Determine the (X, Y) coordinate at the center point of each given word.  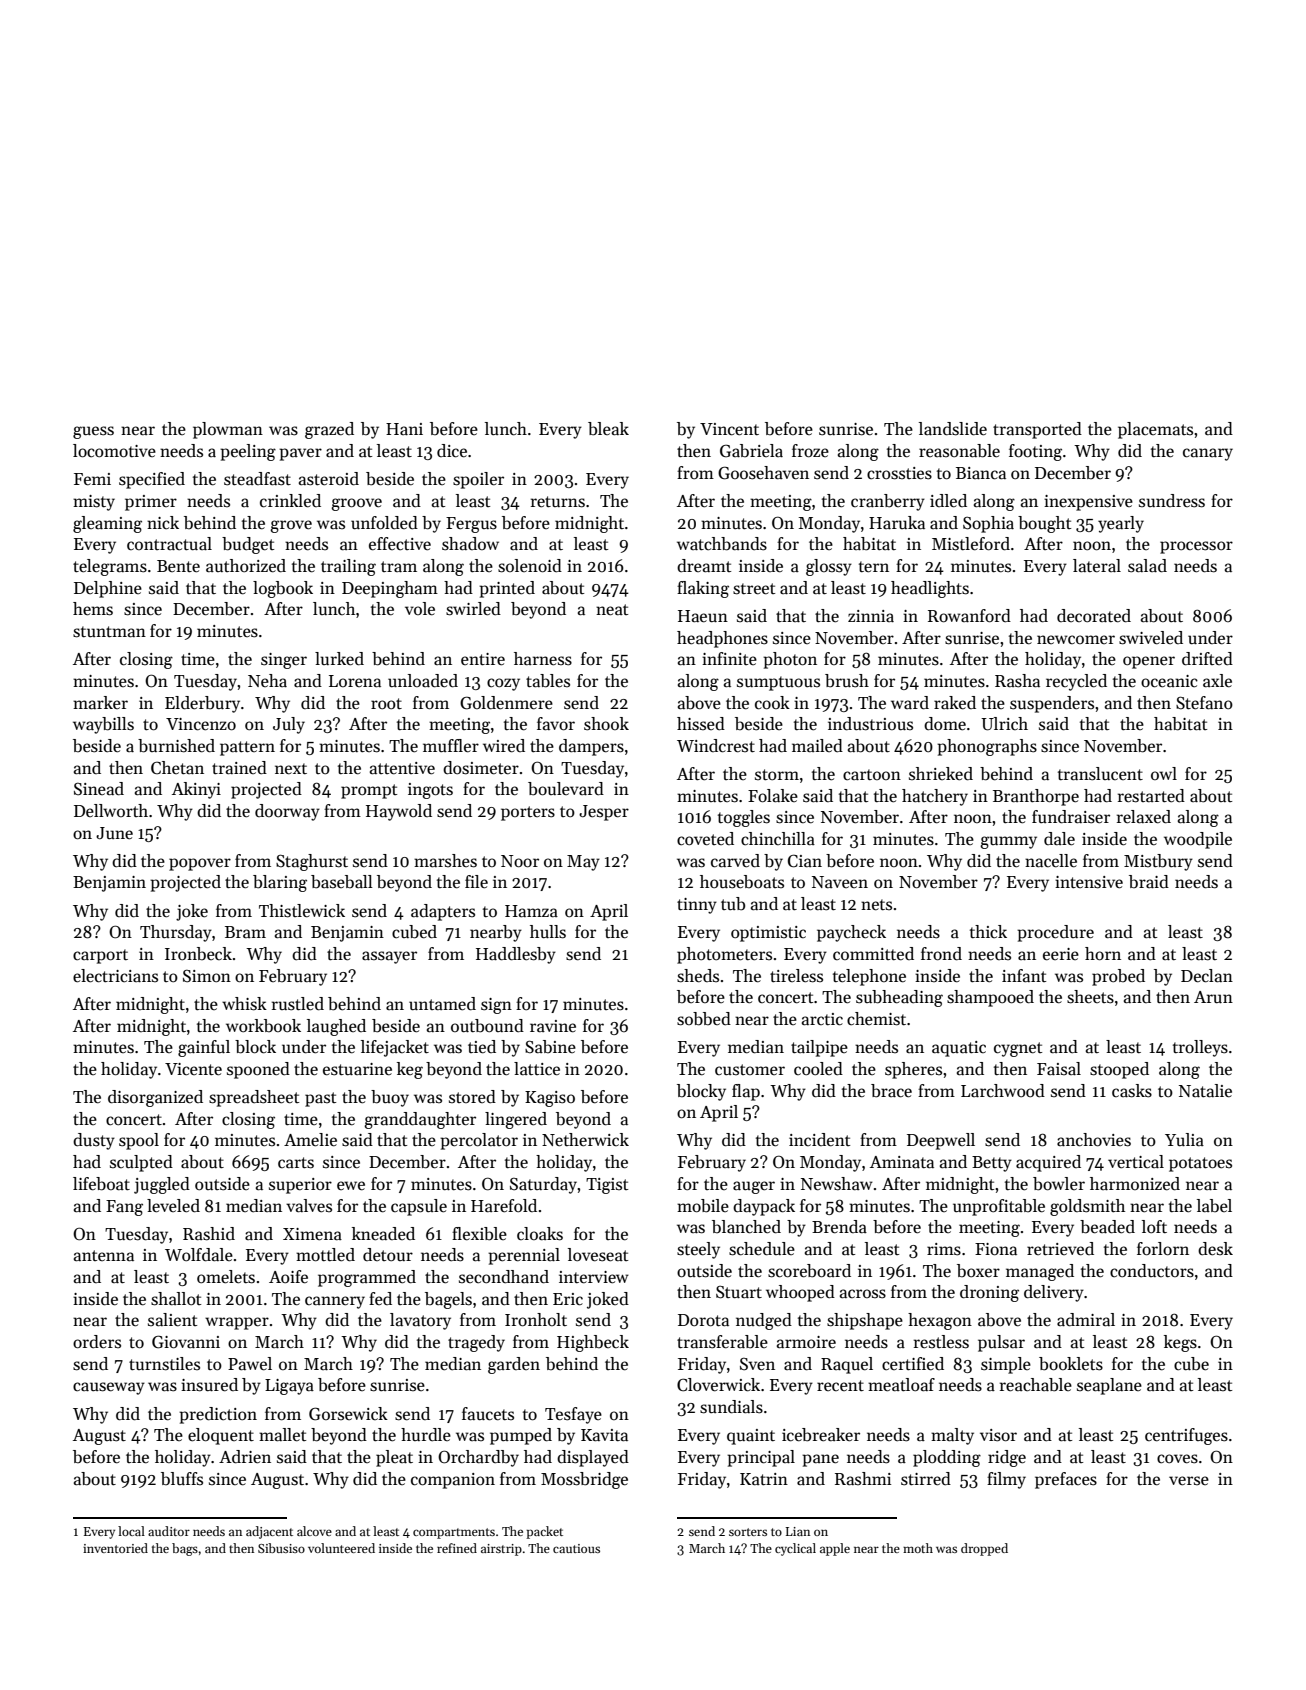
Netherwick (585, 1140)
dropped (984, 1549)
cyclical (795, 1549)
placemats (1155, 430)
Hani (404, 429)
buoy (390, 1098)
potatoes (1200, 1164)
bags (185, 1549)
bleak (608, 429)
